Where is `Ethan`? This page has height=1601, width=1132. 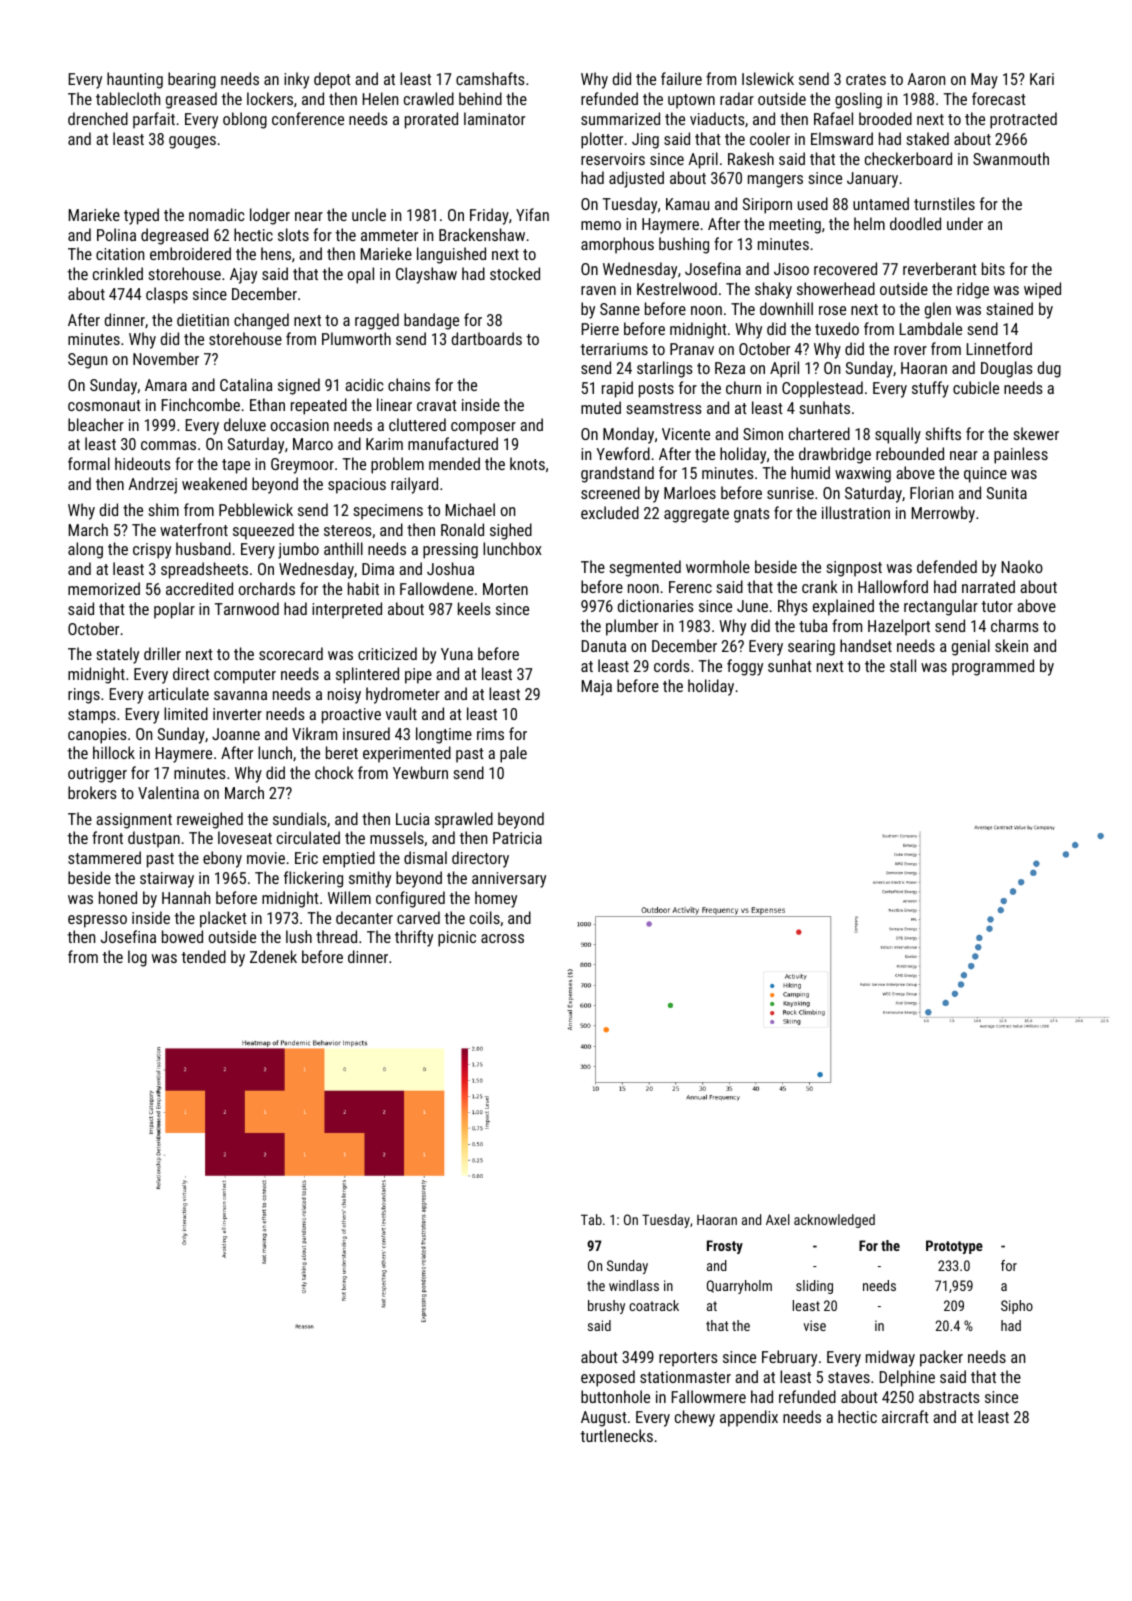
Ethan is located at coordinates (267, 404).
